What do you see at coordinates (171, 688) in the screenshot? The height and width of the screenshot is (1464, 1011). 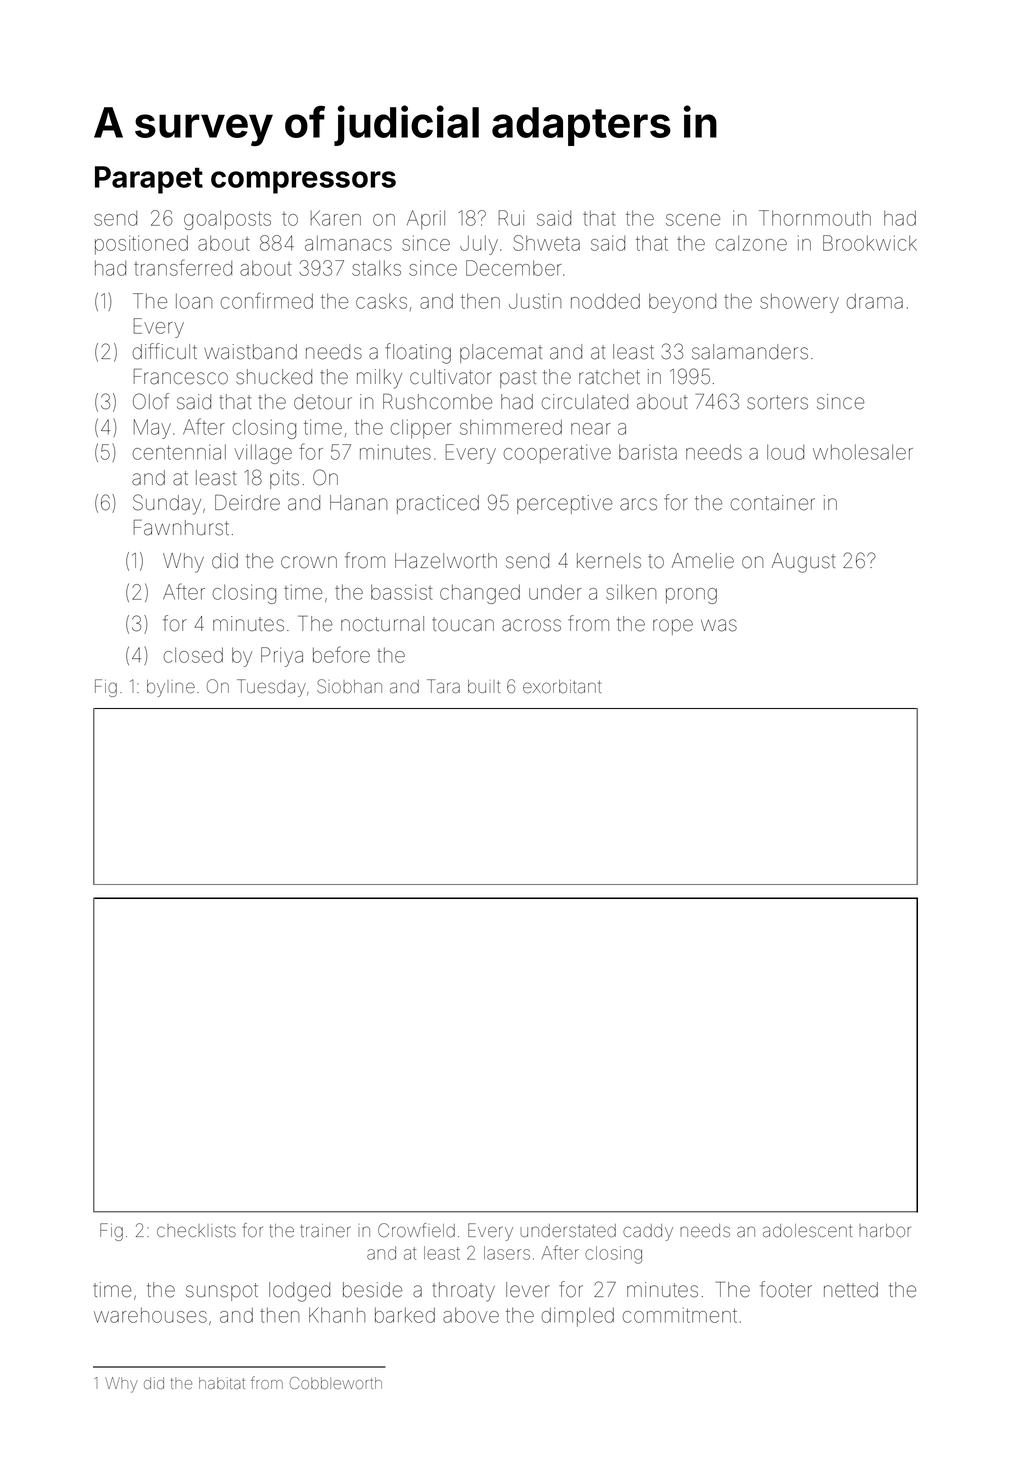 I see `byline` at bounding box center [171, 688].
